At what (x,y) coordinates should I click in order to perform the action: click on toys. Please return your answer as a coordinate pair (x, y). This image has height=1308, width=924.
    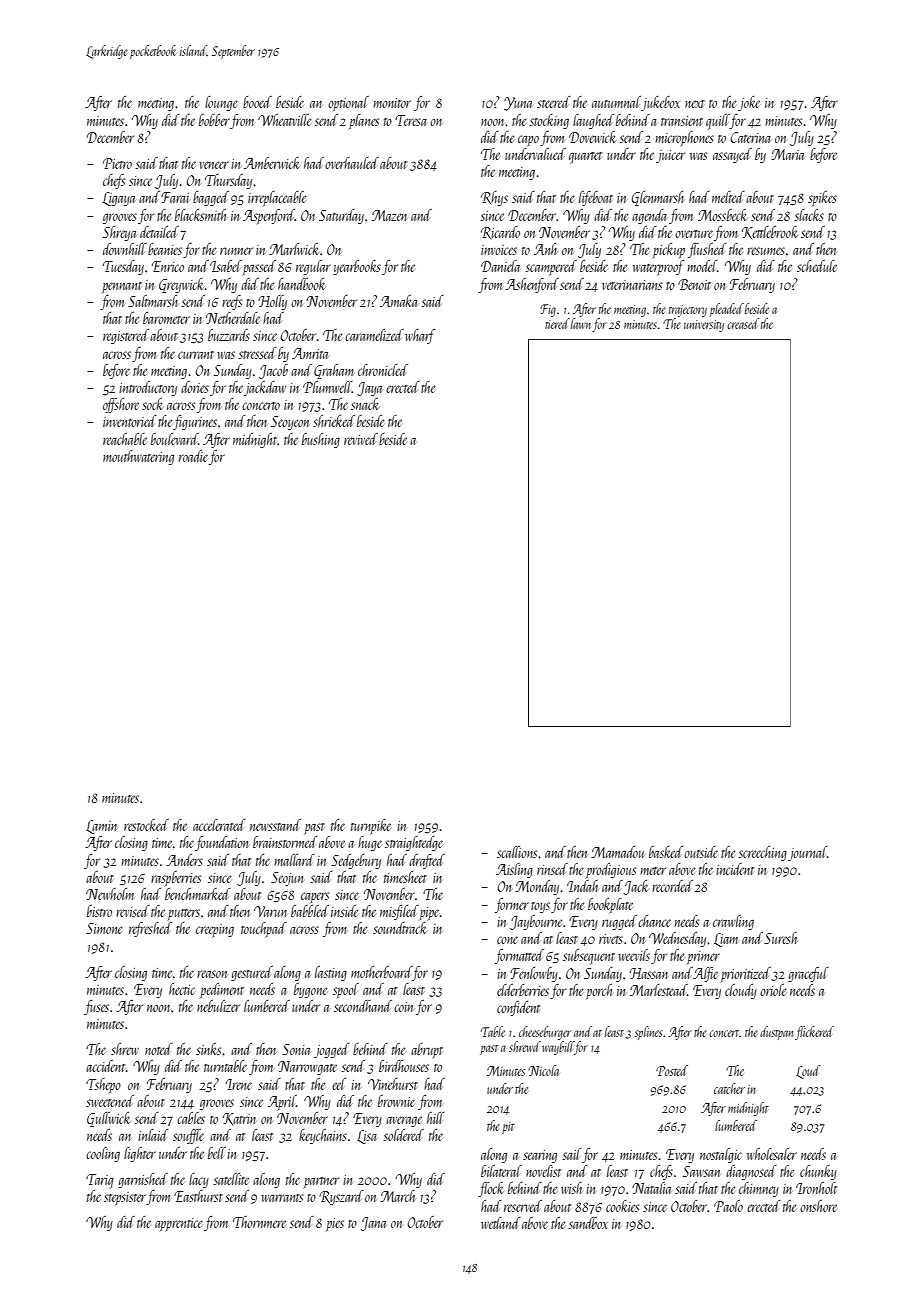
    Looking at the image, I should click on (540, 907).
